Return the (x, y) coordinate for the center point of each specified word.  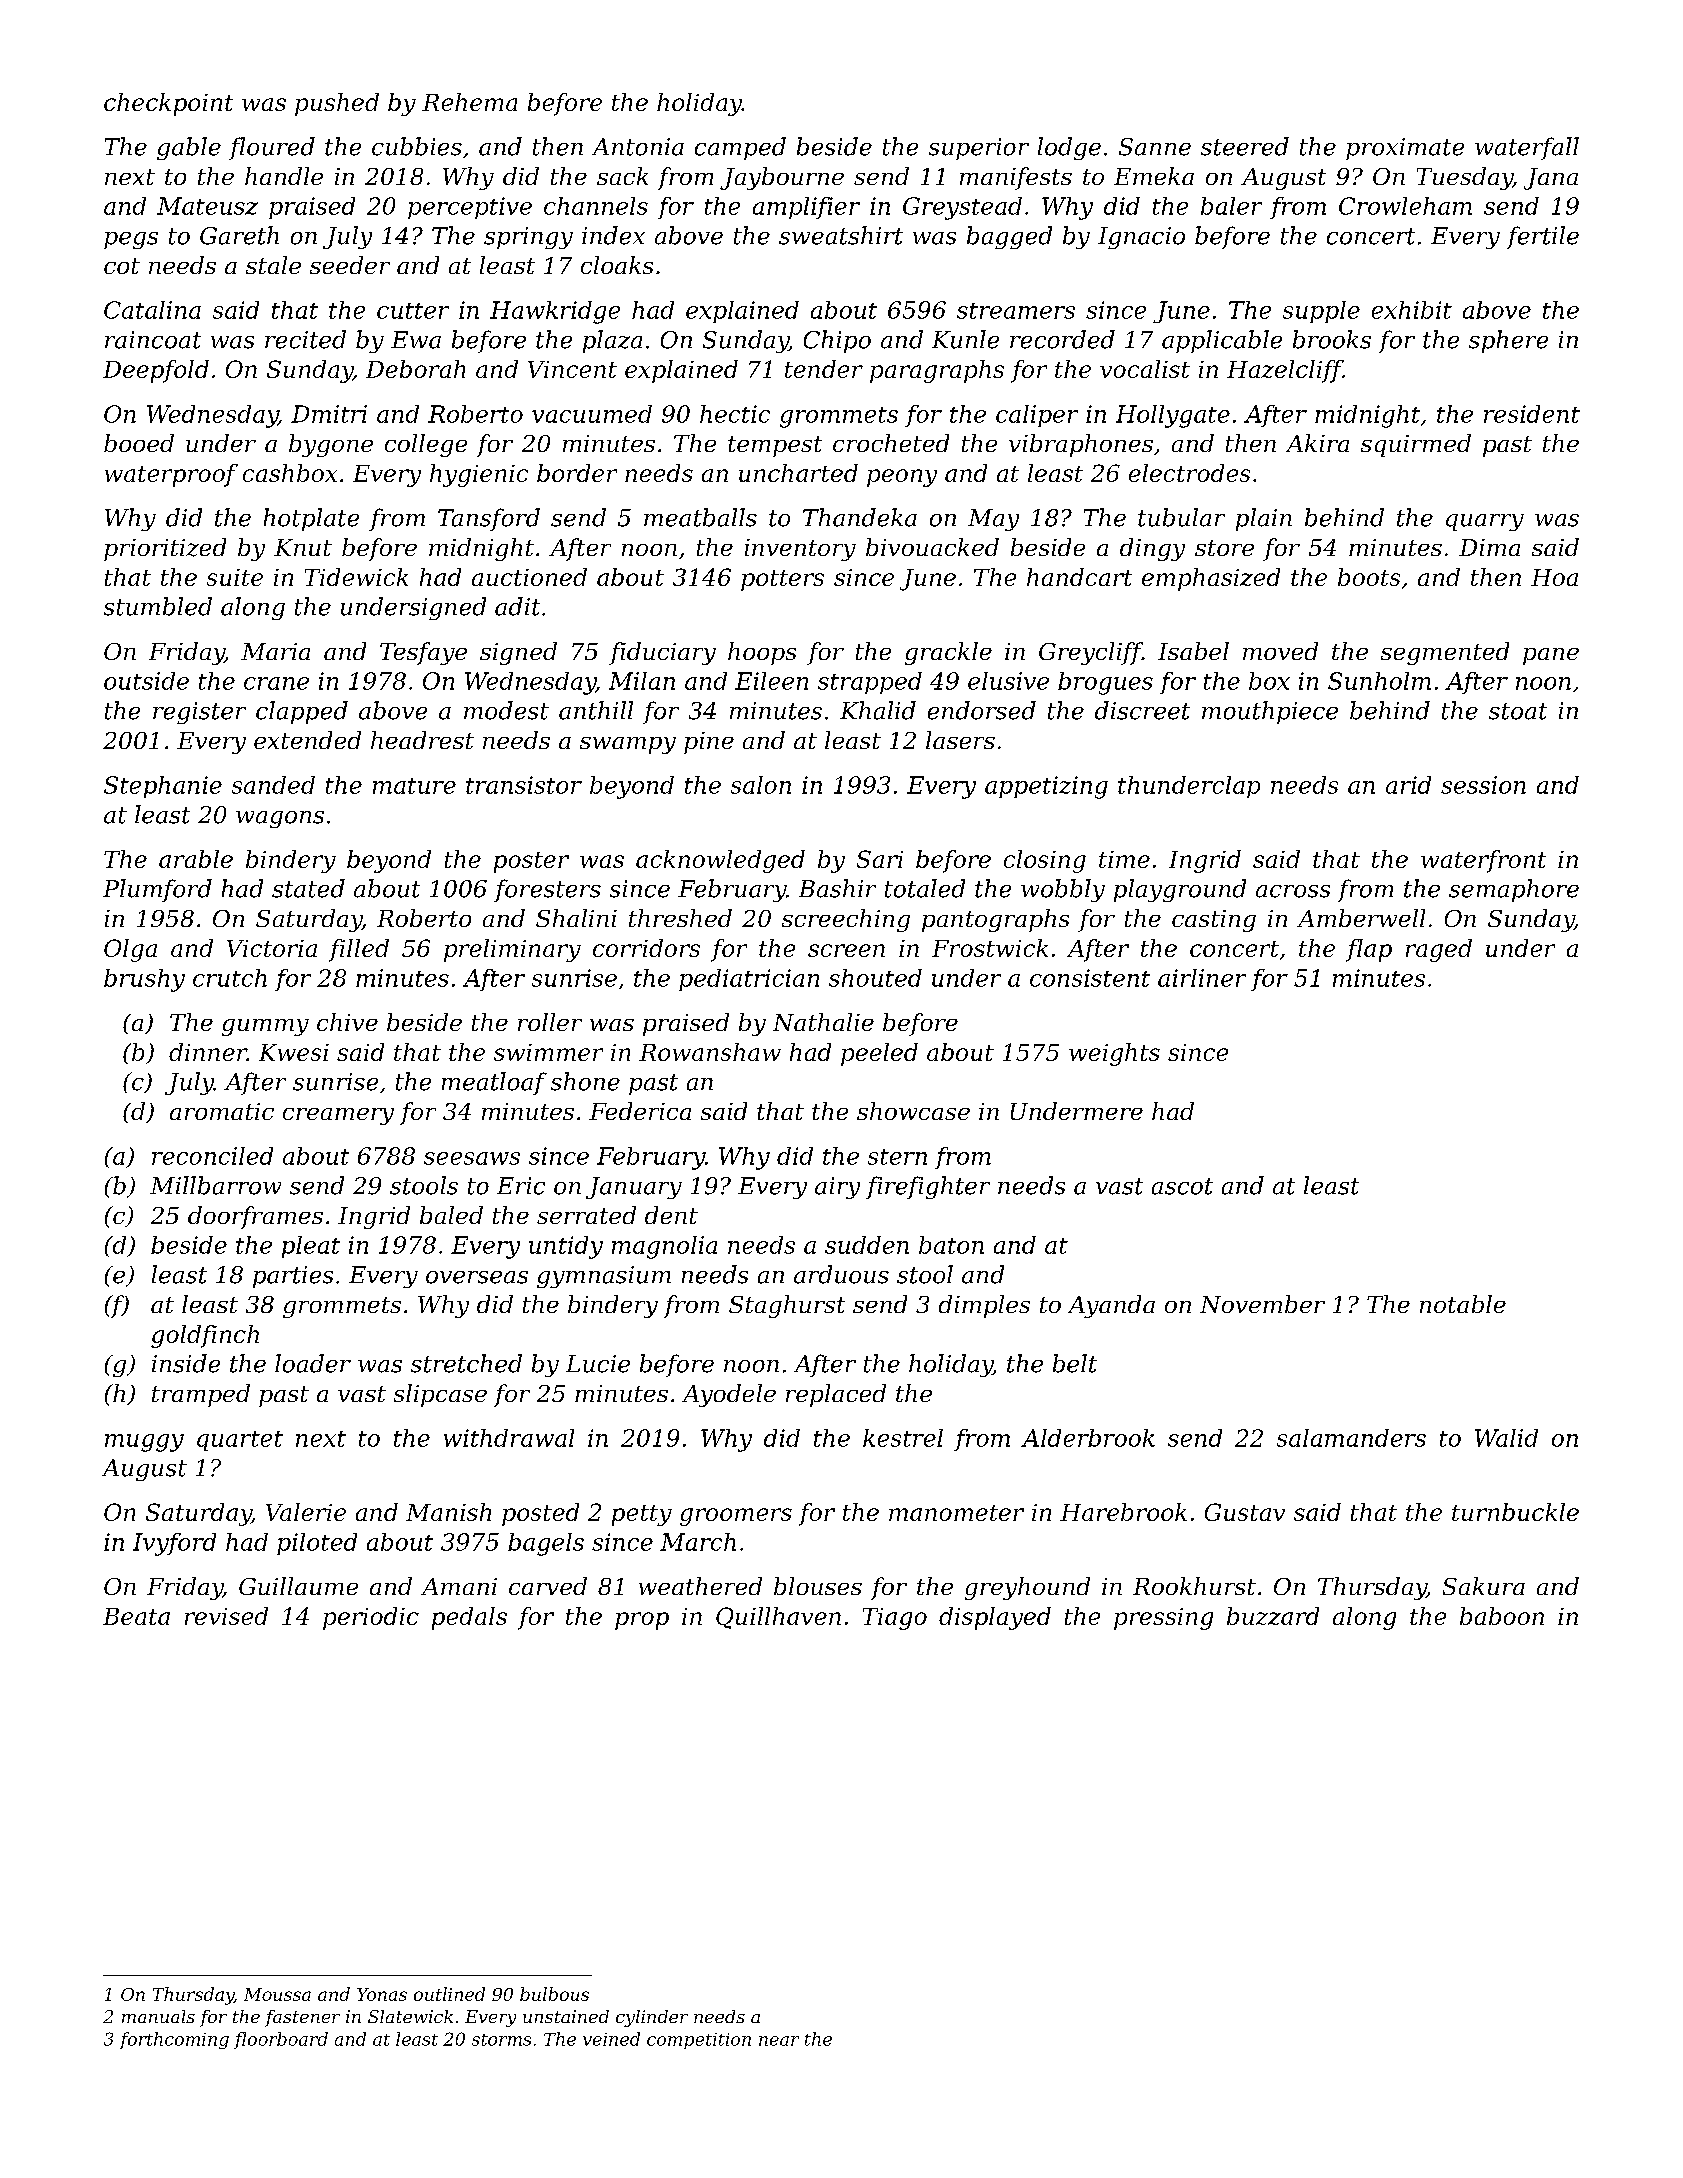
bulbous (554, 1994)
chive (347, 1022)
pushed (337, 104)
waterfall (1527, 148)
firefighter (928, 1187)
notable (1463, 1304)
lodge (1069, 148)
